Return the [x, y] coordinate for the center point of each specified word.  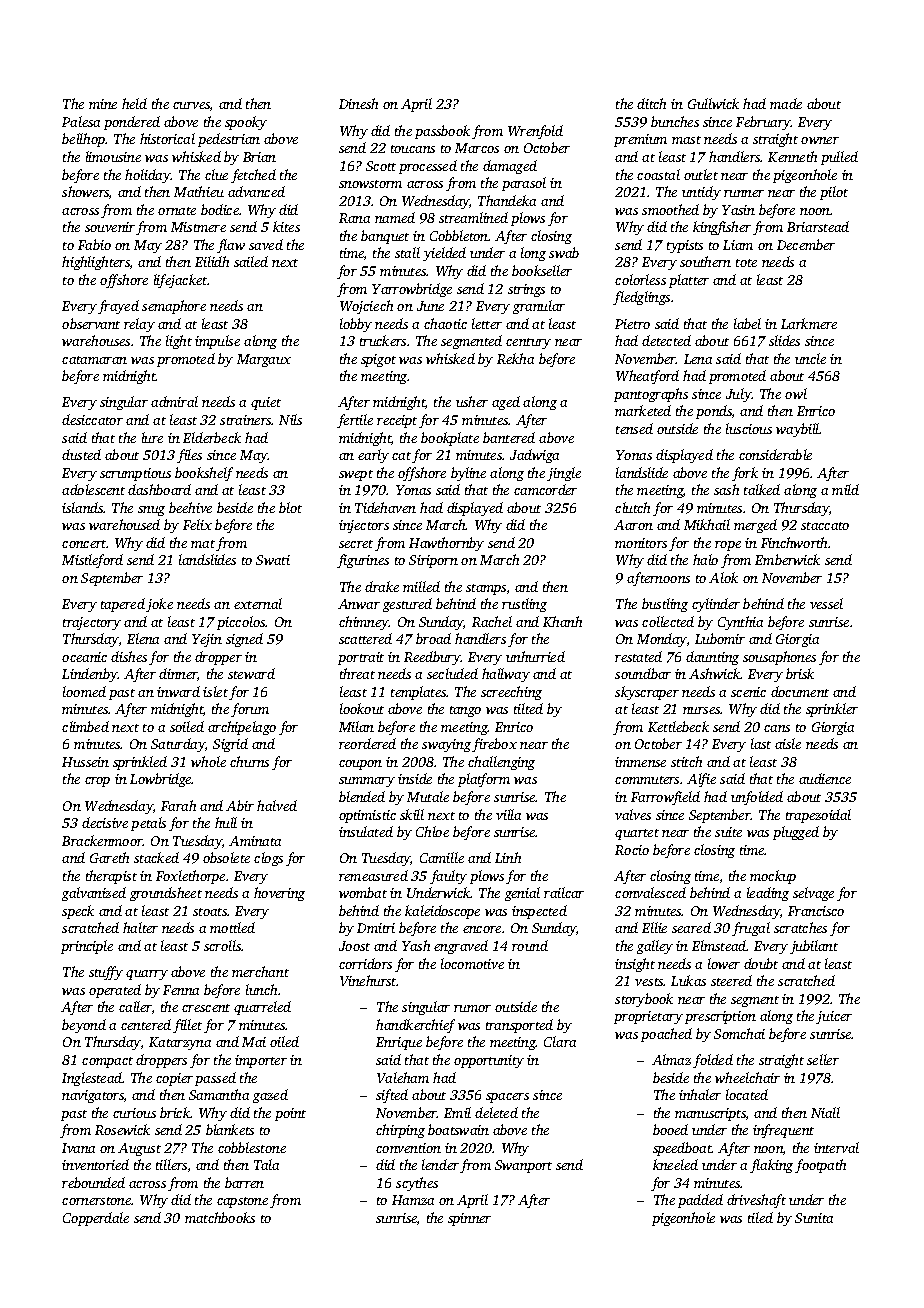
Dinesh [358, 103]
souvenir [110, 227]
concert [84, 544]
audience [825, 778]
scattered [365, 638]
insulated [366, 831]
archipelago [242, 728]
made [786, 103]
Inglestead [92, 1079]
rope [728, 546]
